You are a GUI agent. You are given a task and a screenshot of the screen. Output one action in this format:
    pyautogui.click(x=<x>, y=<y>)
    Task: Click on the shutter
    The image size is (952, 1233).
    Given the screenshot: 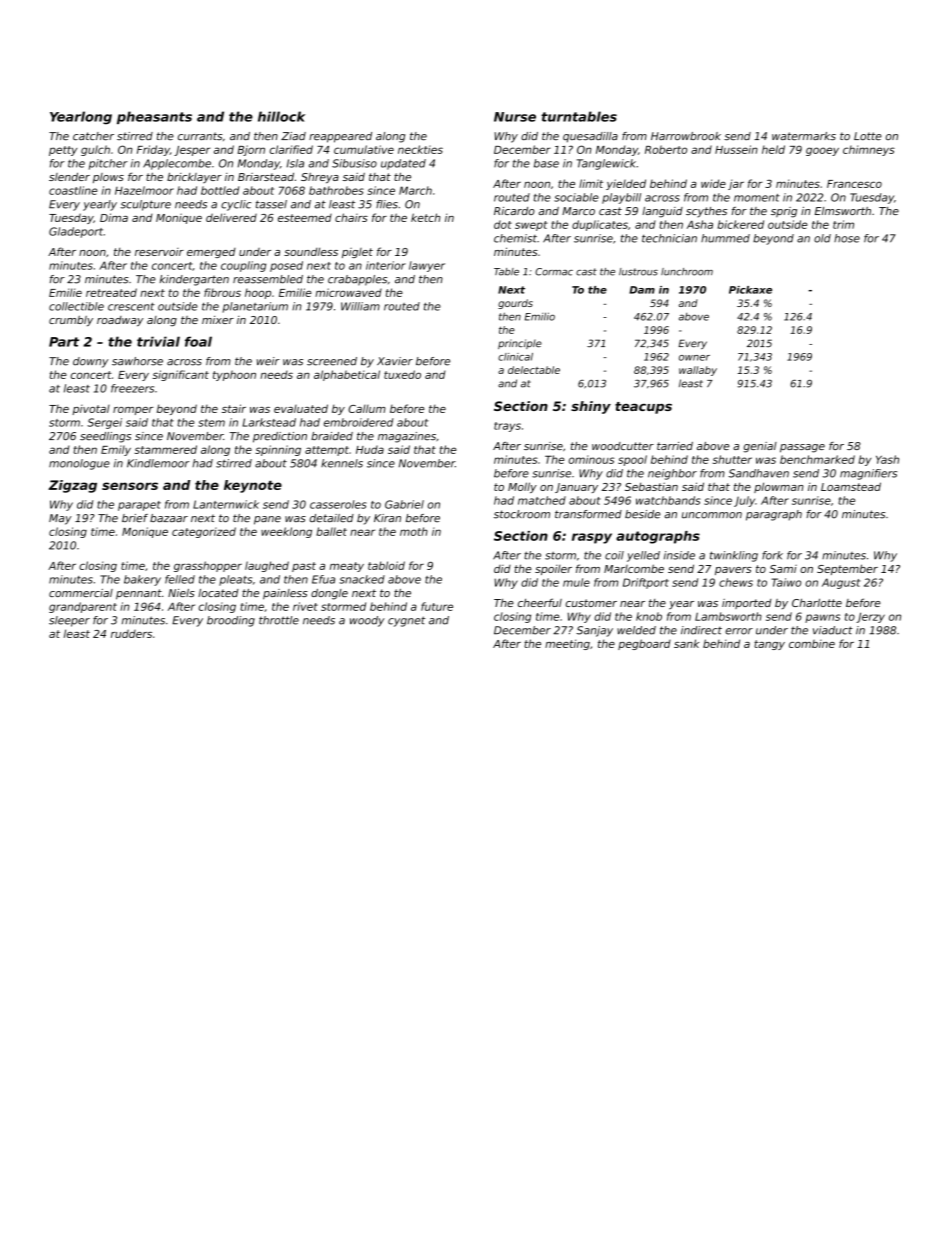 What is the action you would take?
    pyautogui.click(x=732, y=459)
